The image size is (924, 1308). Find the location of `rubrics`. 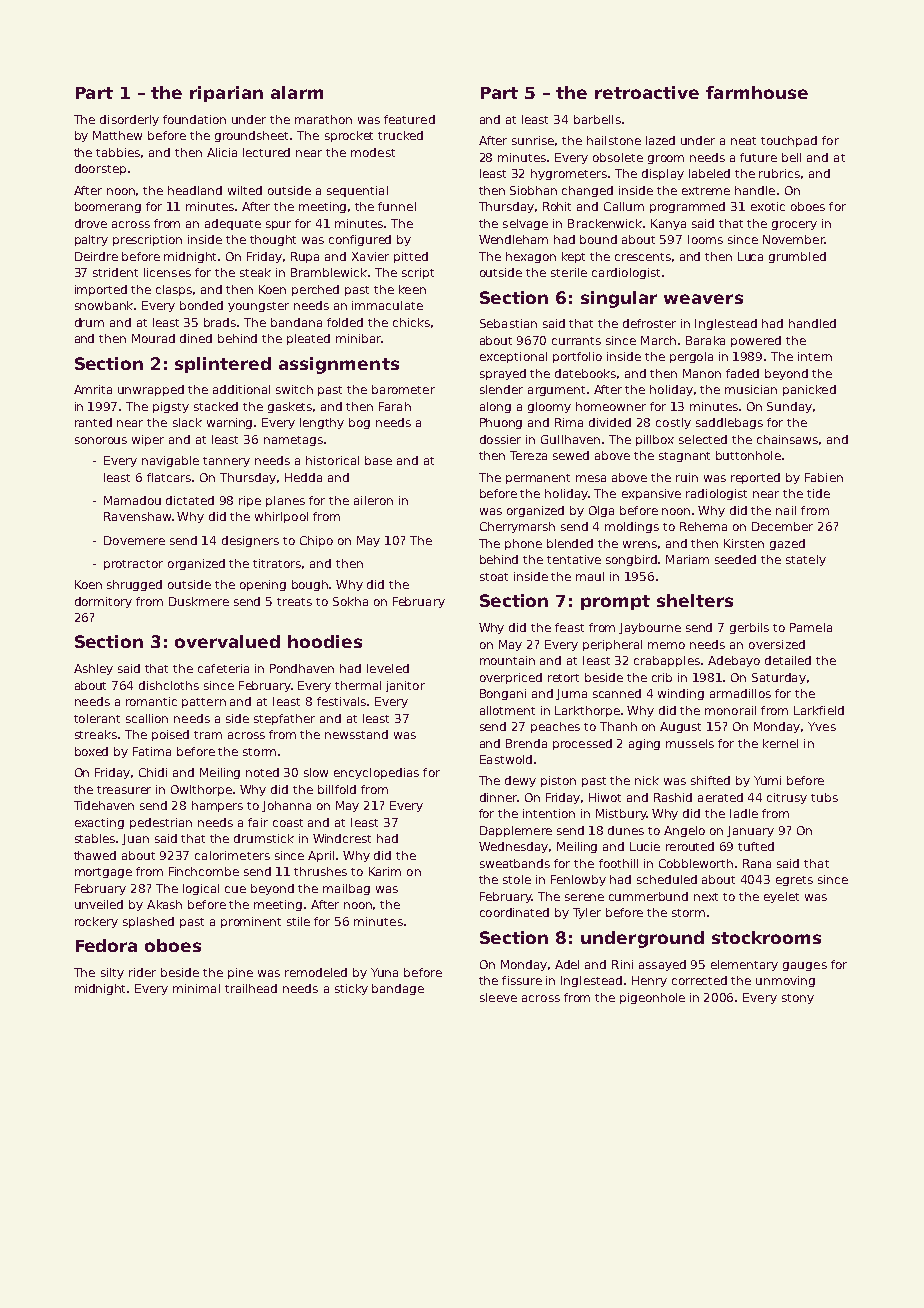

rubrics is located at coordinates (779, 173).
